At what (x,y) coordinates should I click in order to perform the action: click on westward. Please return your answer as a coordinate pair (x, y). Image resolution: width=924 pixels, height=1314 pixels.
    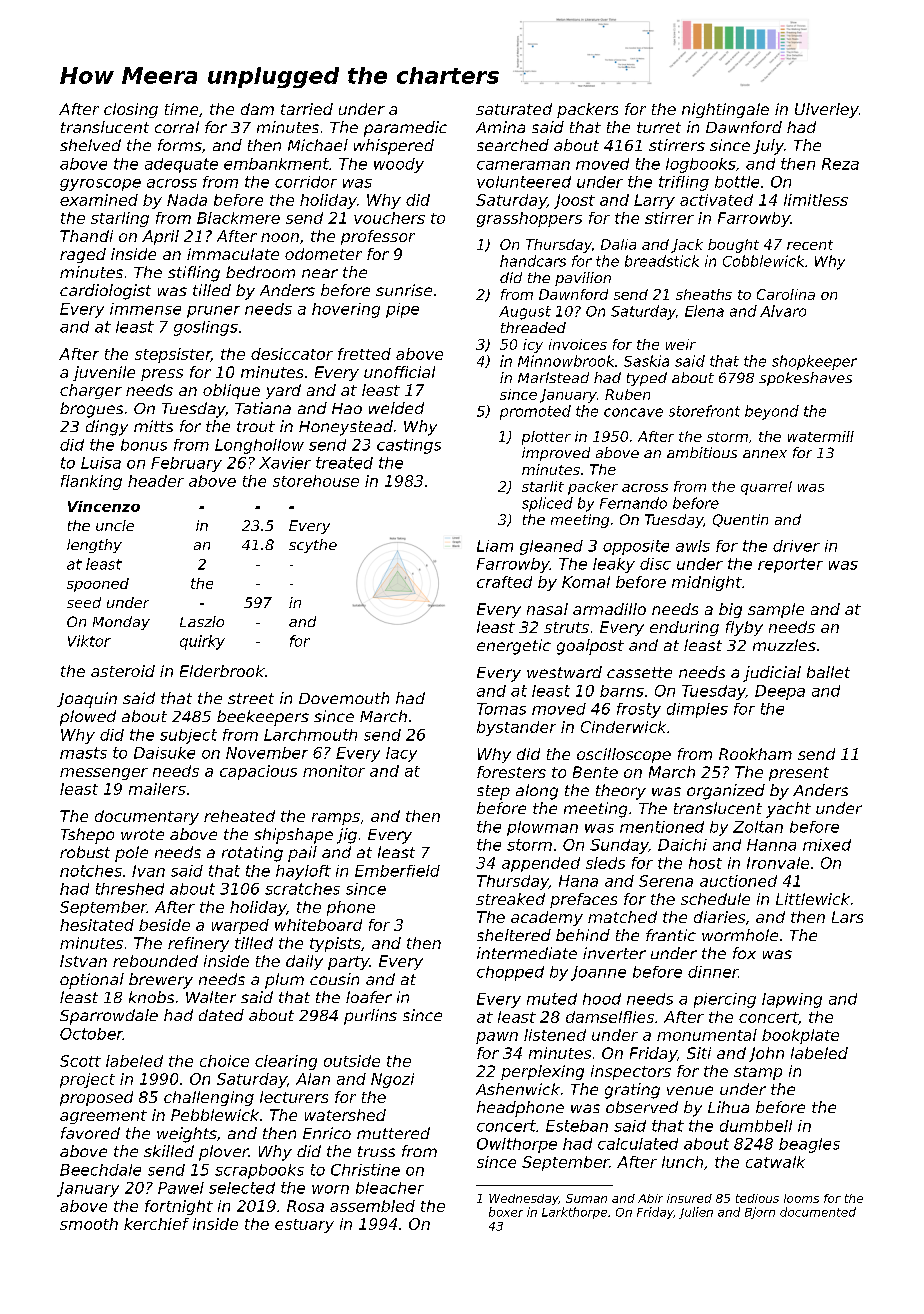
    Looking at the image, I should click on (564, 672).
